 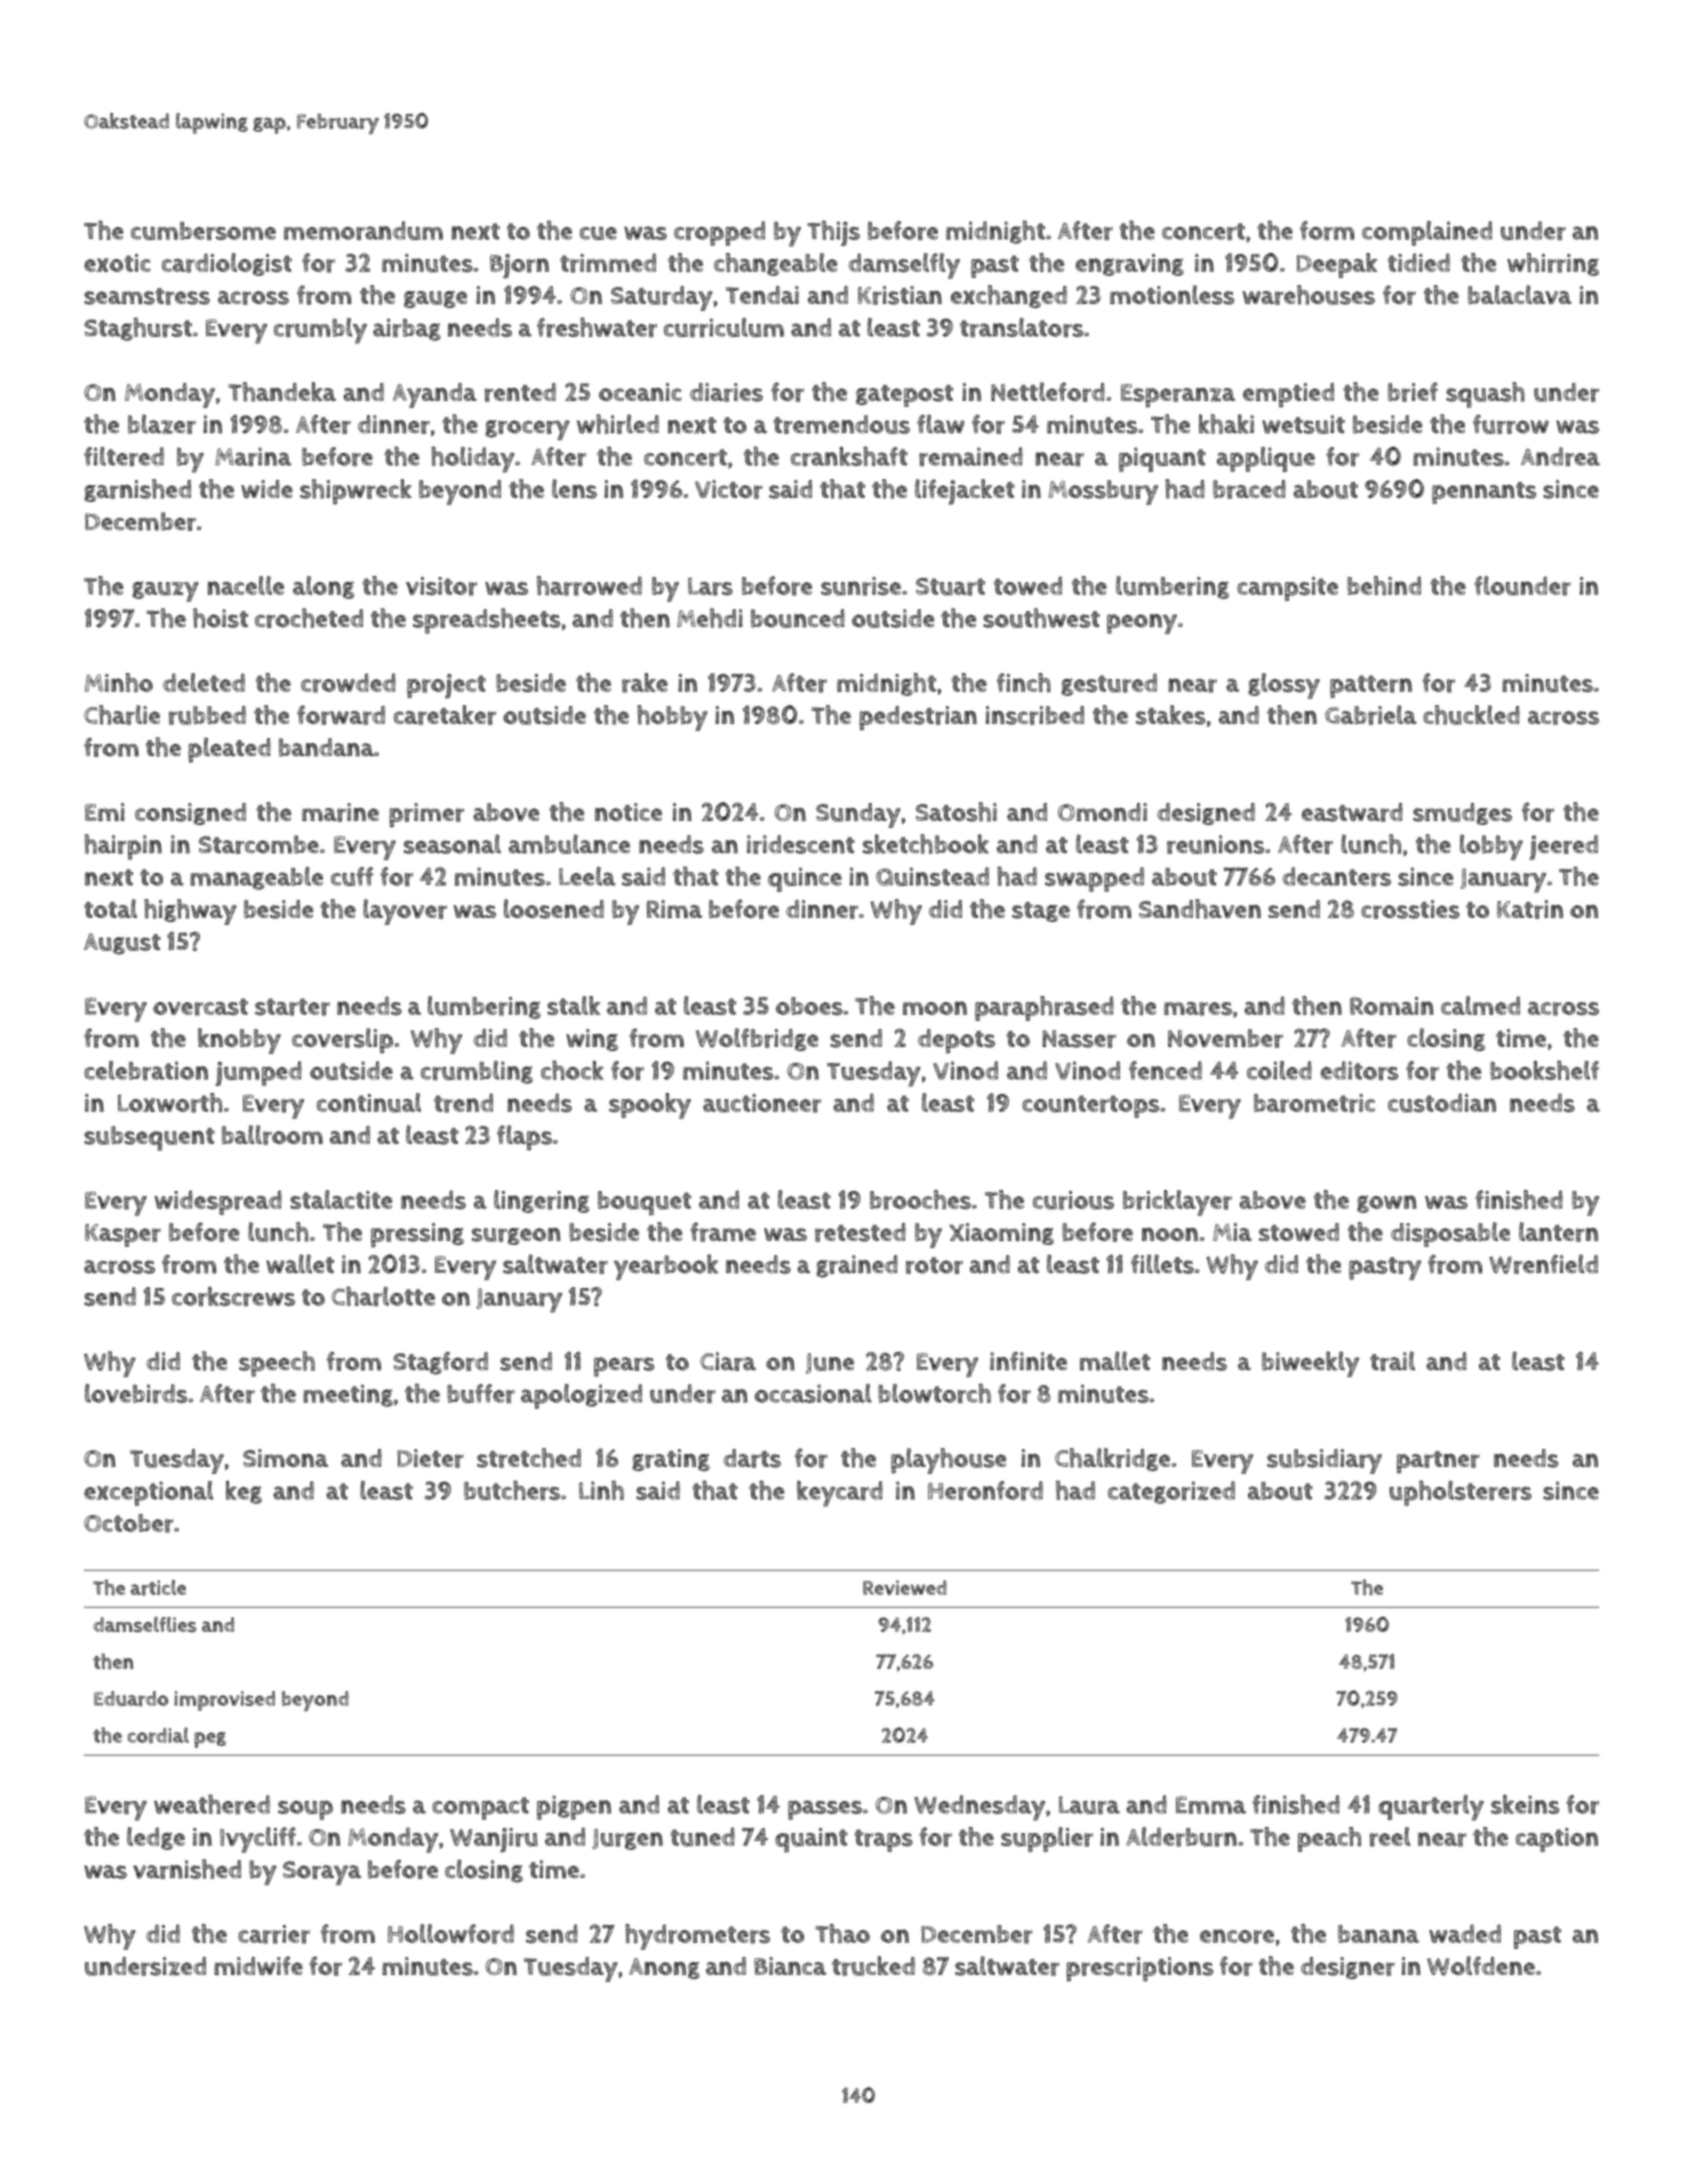 I want to click on Sunday, so click(x=858, y=815).
